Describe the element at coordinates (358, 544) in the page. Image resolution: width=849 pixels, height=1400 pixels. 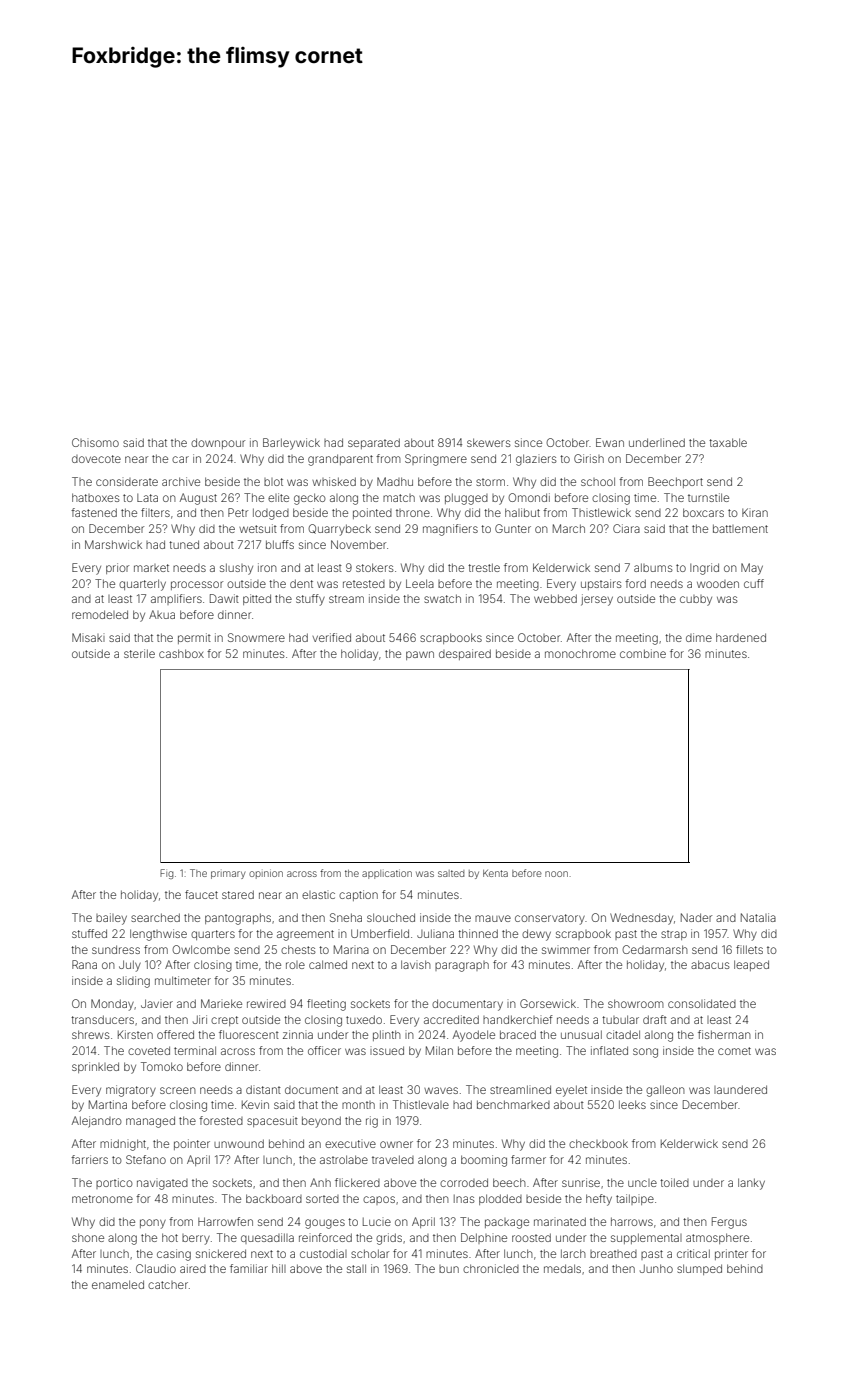
I see `November` at that location.
